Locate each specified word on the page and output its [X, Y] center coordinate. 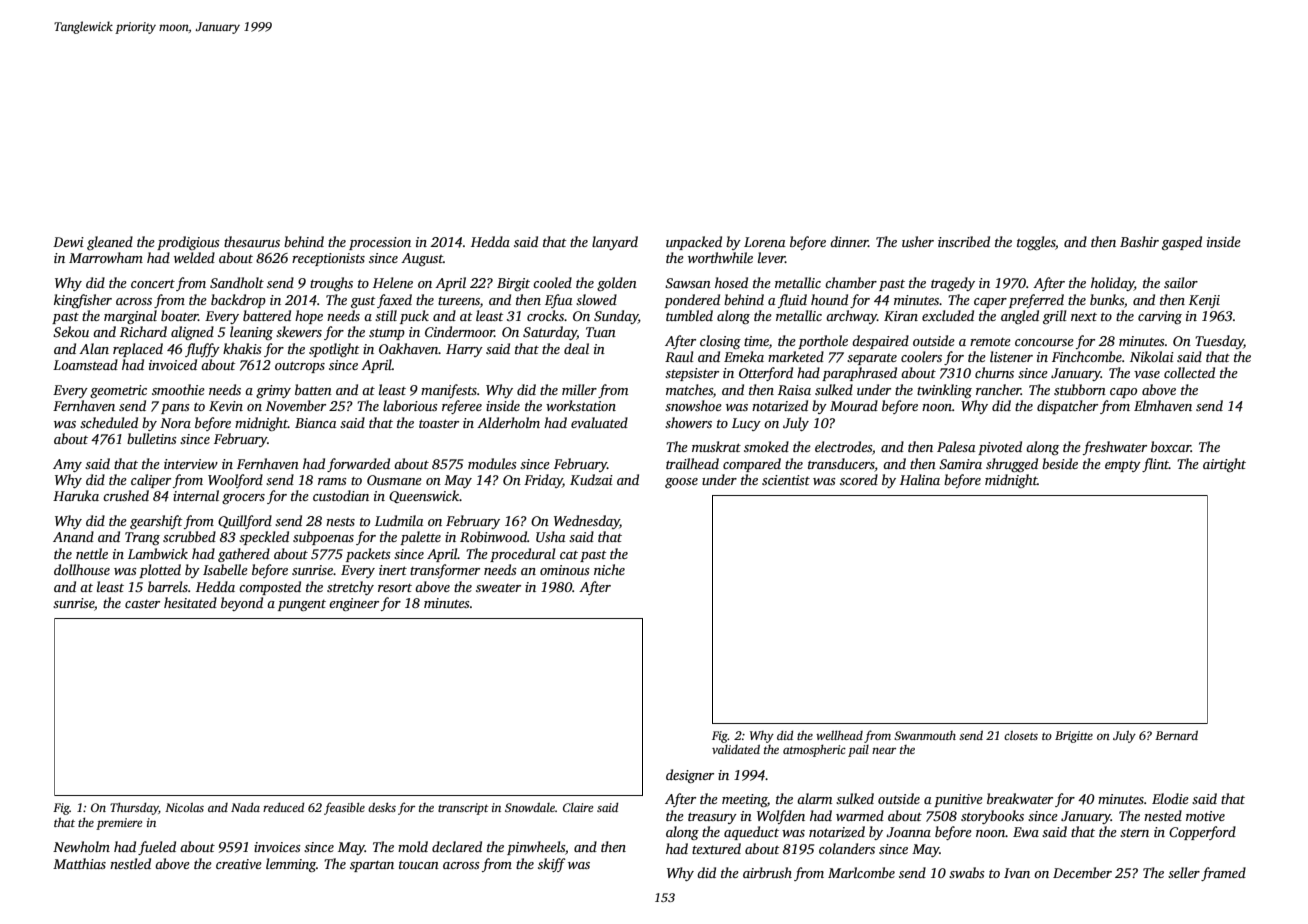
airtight [1224, 465]
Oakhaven [409, 348]
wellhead [839, 735]
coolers [921, 356]
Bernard [1176, 735]
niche [609, 569]
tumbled [689, 315]
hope [309, 317]
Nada [245, 807]
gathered [244, 555]
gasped [1182, 243]
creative [239, 864]
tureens [459, 300]
